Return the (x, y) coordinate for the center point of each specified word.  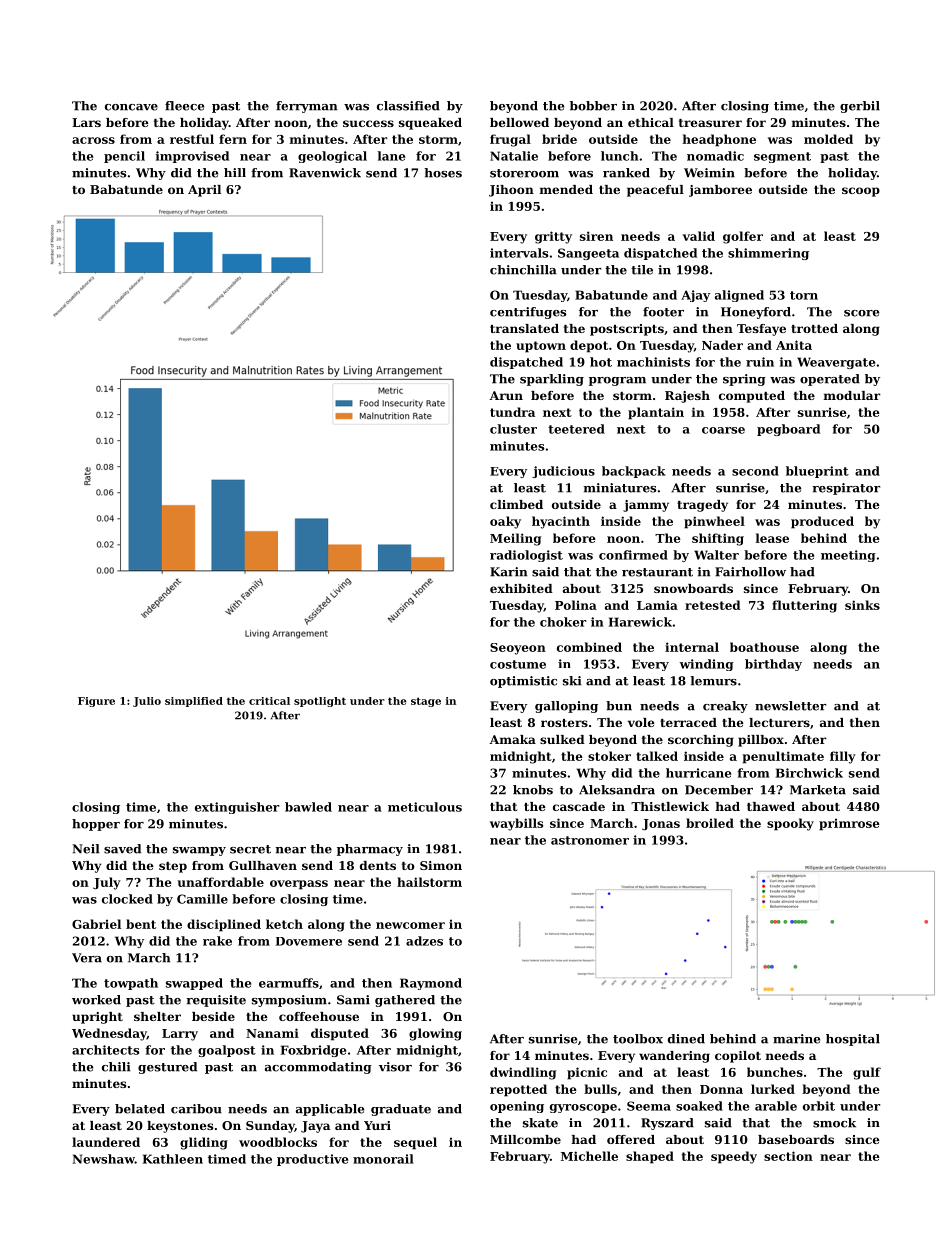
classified (408, 106)
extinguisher (237, 808)
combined (589, 647)
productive (312, 1160)
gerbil (860, 107)
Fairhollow (750, 572)
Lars (86, 122)
